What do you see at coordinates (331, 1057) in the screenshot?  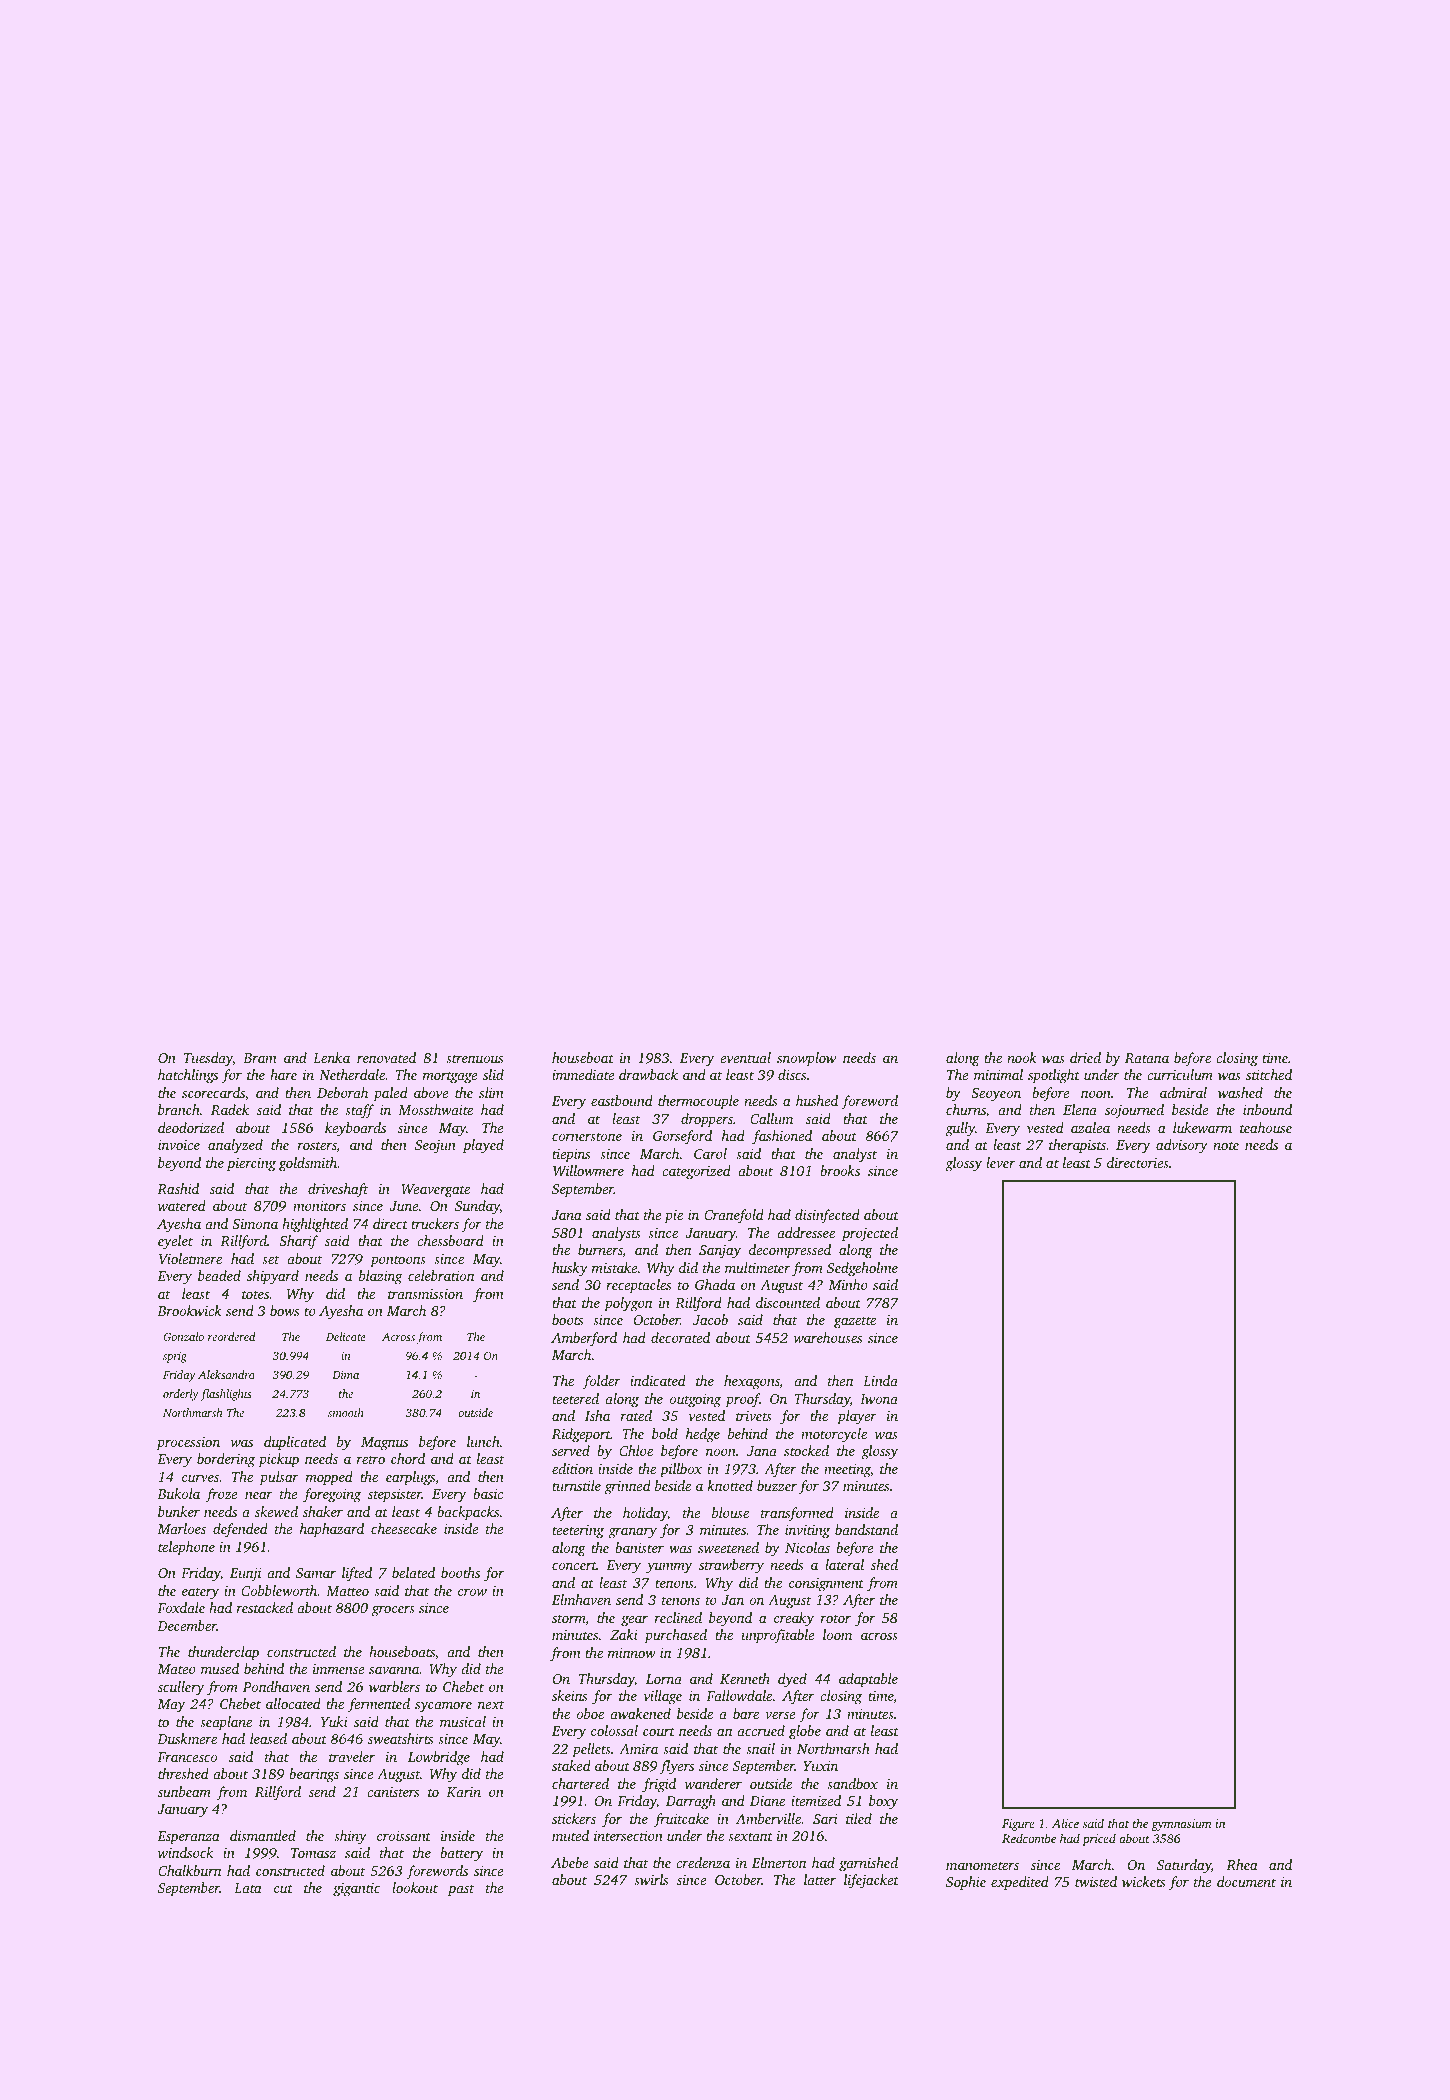 I see `Lenka` at bounding box center [331, 1057].
